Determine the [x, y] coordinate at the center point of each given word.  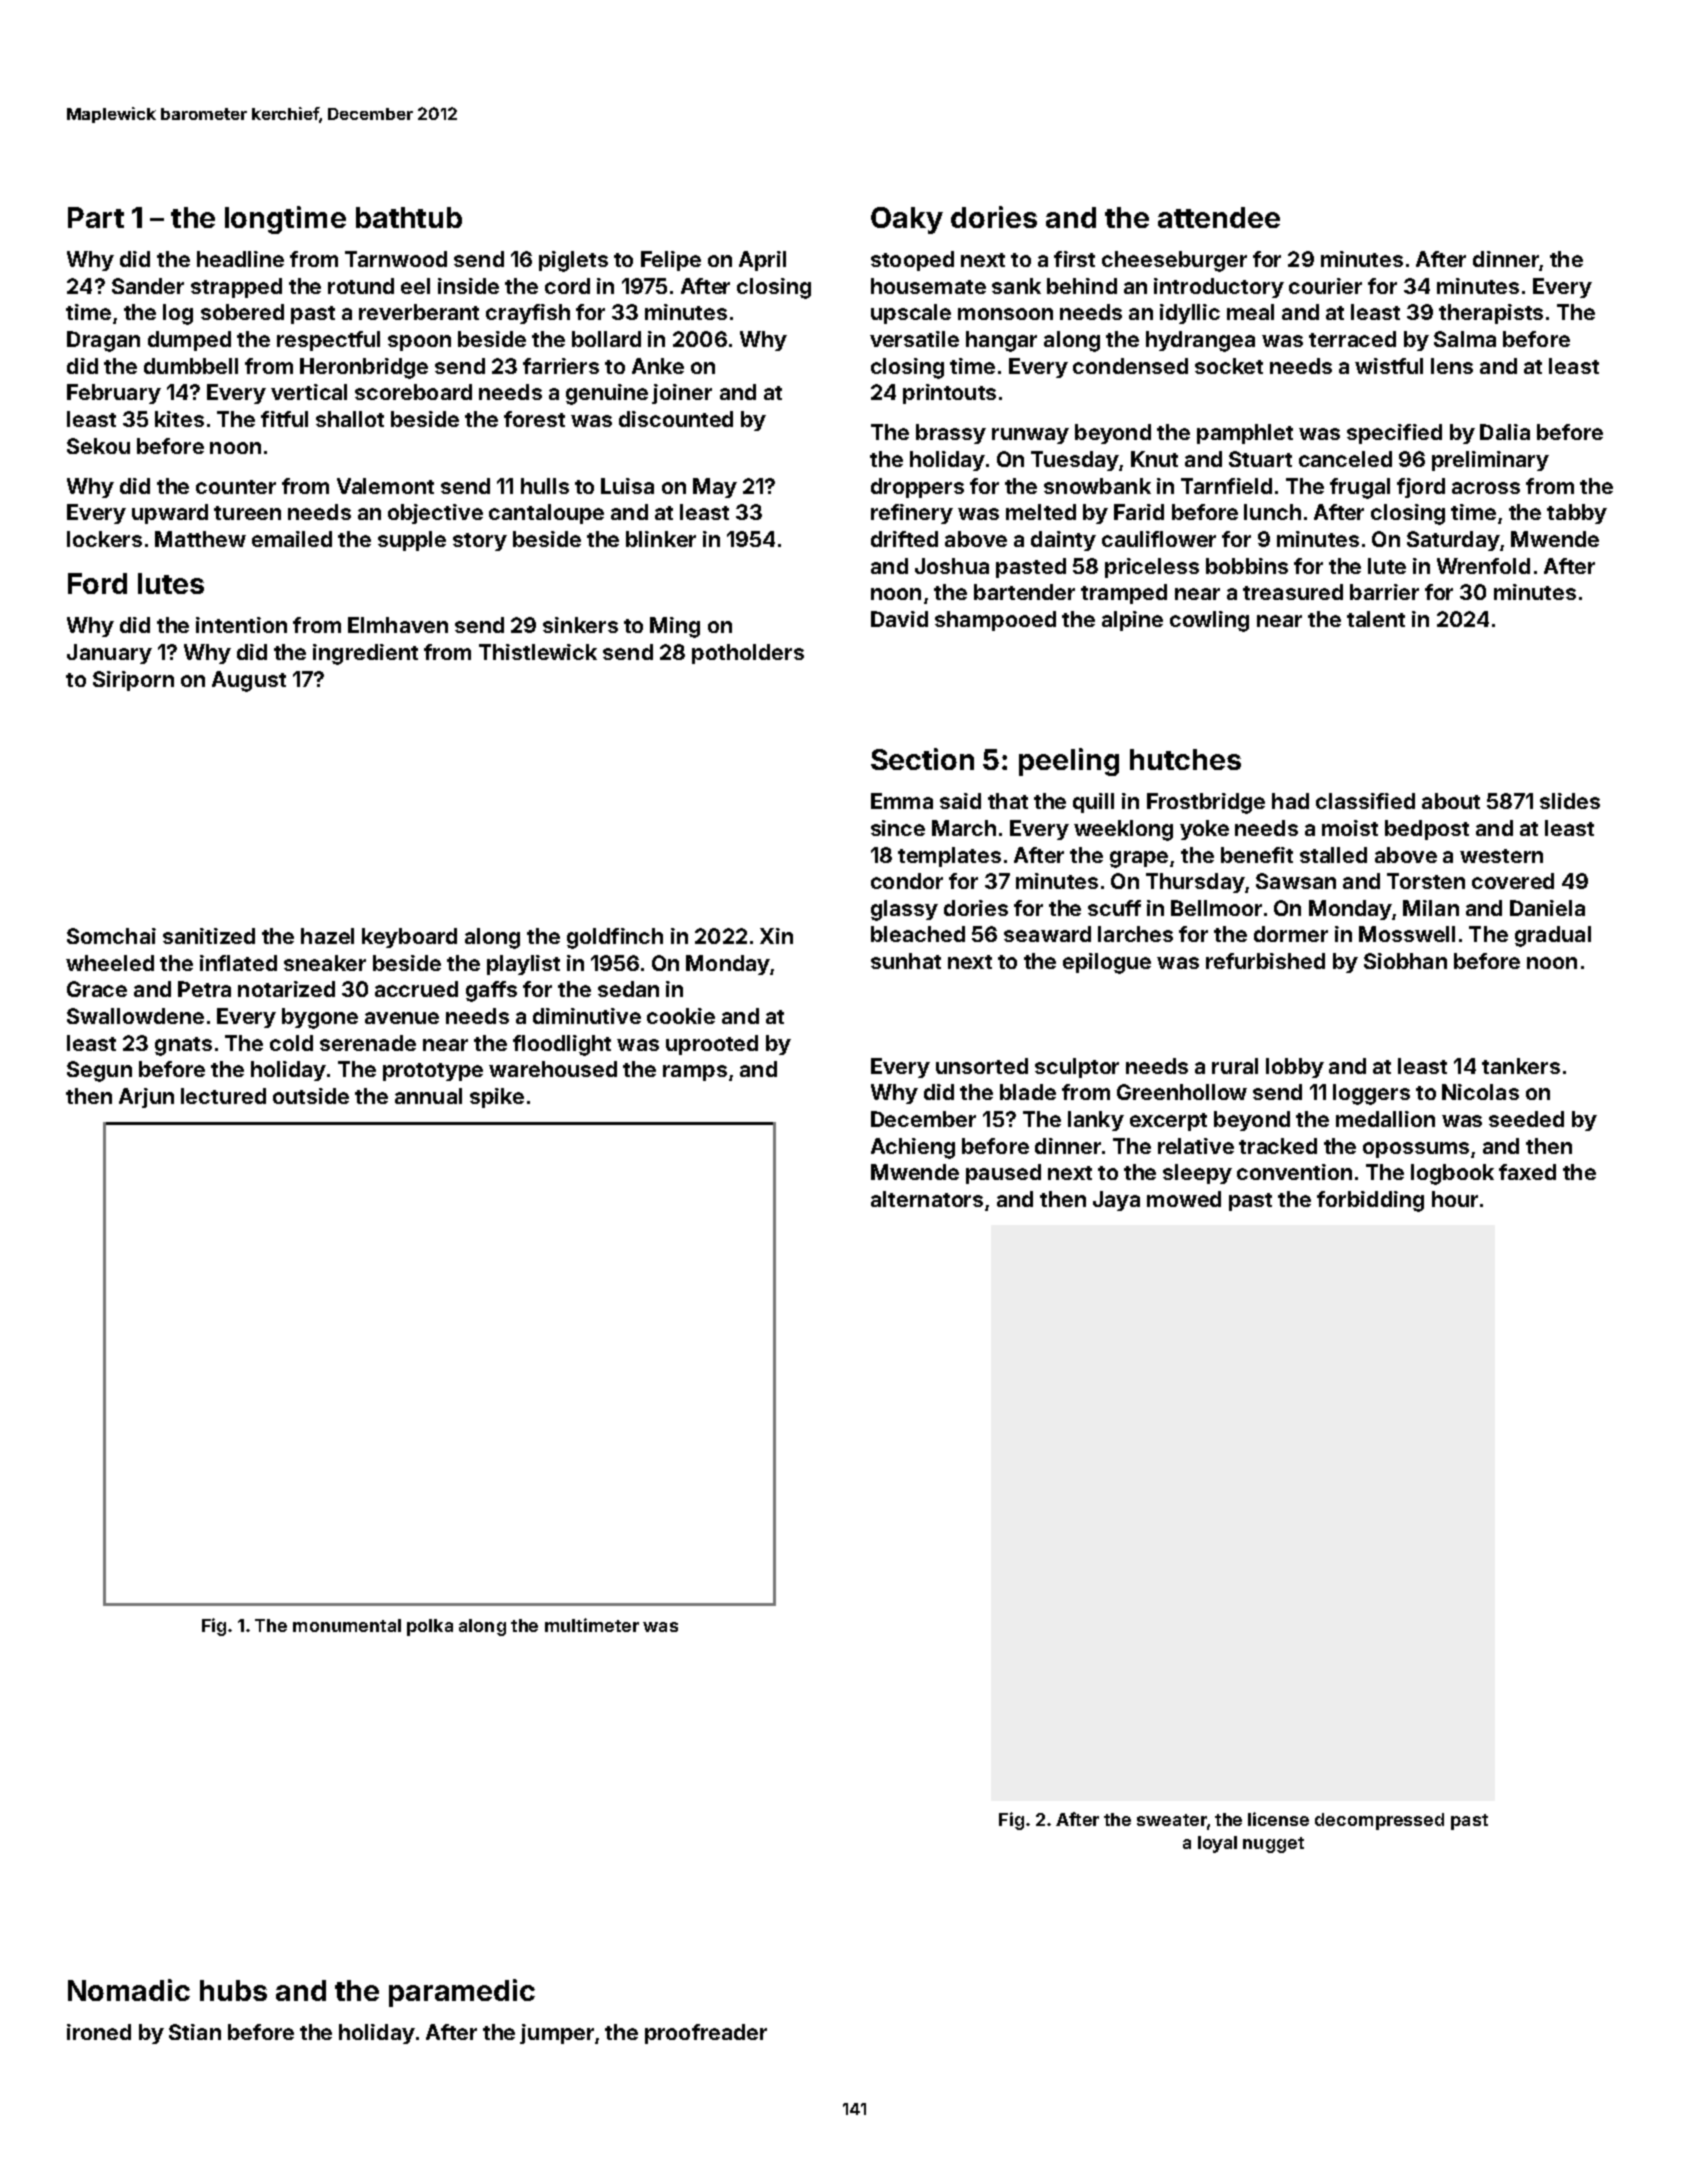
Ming [675, 627]
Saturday [1453, 541]
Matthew [200, 539]
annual [428, 1096]
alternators [927, 1199]
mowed [1184, 1199]
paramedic [462, 1993]
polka [430, 1627]
